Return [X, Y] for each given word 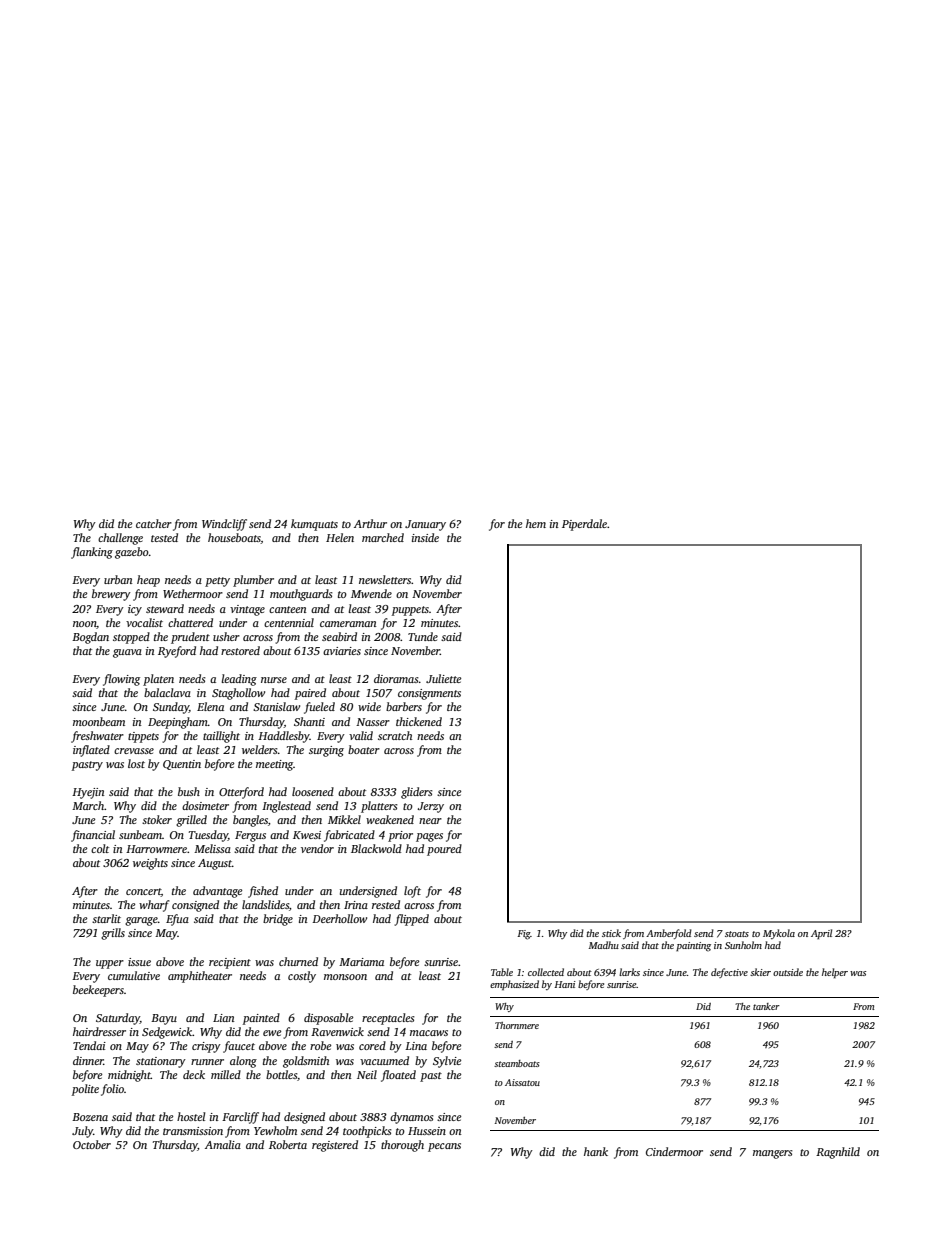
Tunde [423, 636]
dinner [88, 1060]
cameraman [348, 624]
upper [110, 964]
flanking [92, 553]
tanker [766, 1006]
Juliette [443, 678]
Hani [565, 984]
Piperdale [584, 525]
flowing [121, 680]
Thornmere [517, 1025]
